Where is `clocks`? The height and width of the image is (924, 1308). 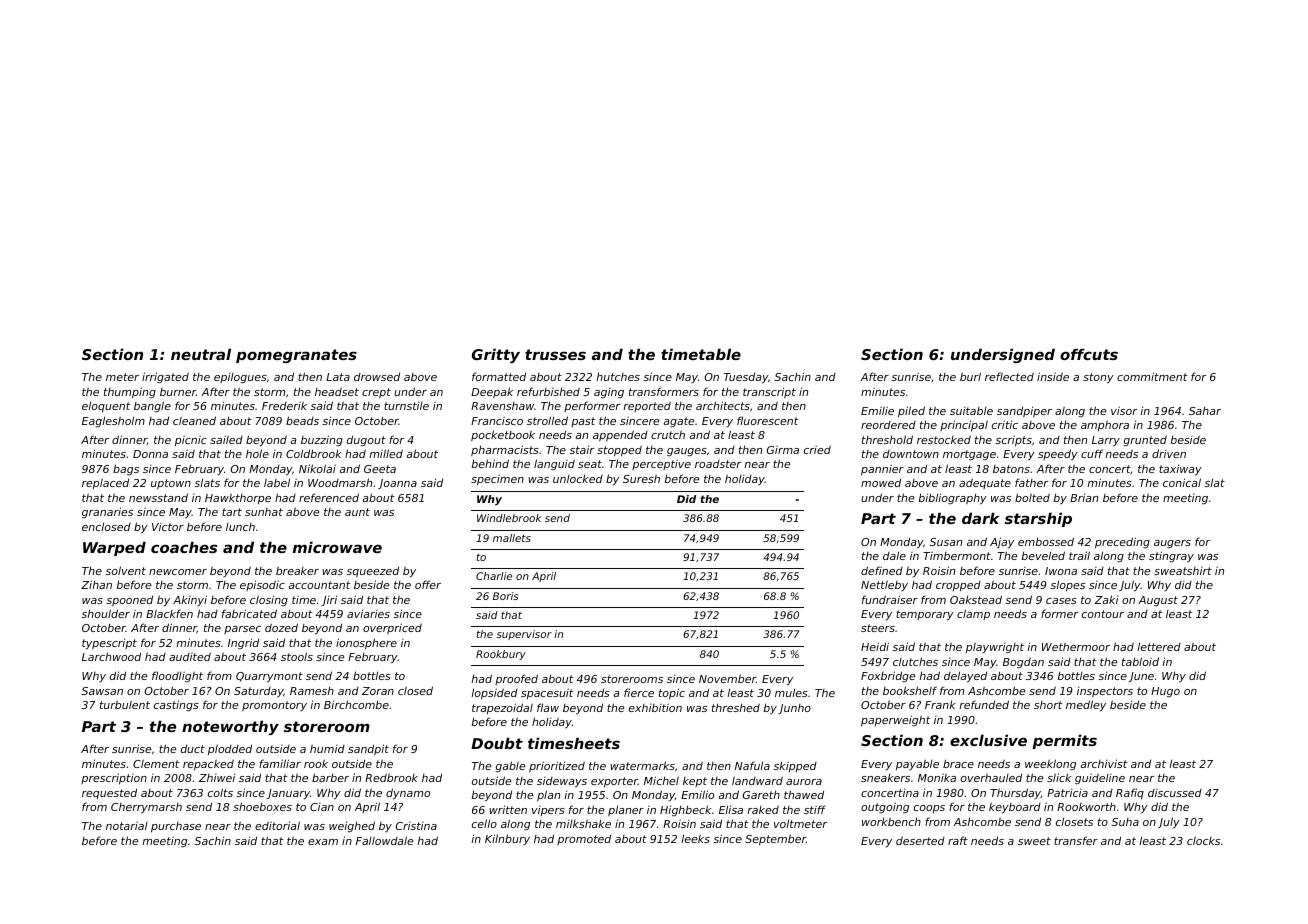
clocks is located at coordinates (1203, 841).
